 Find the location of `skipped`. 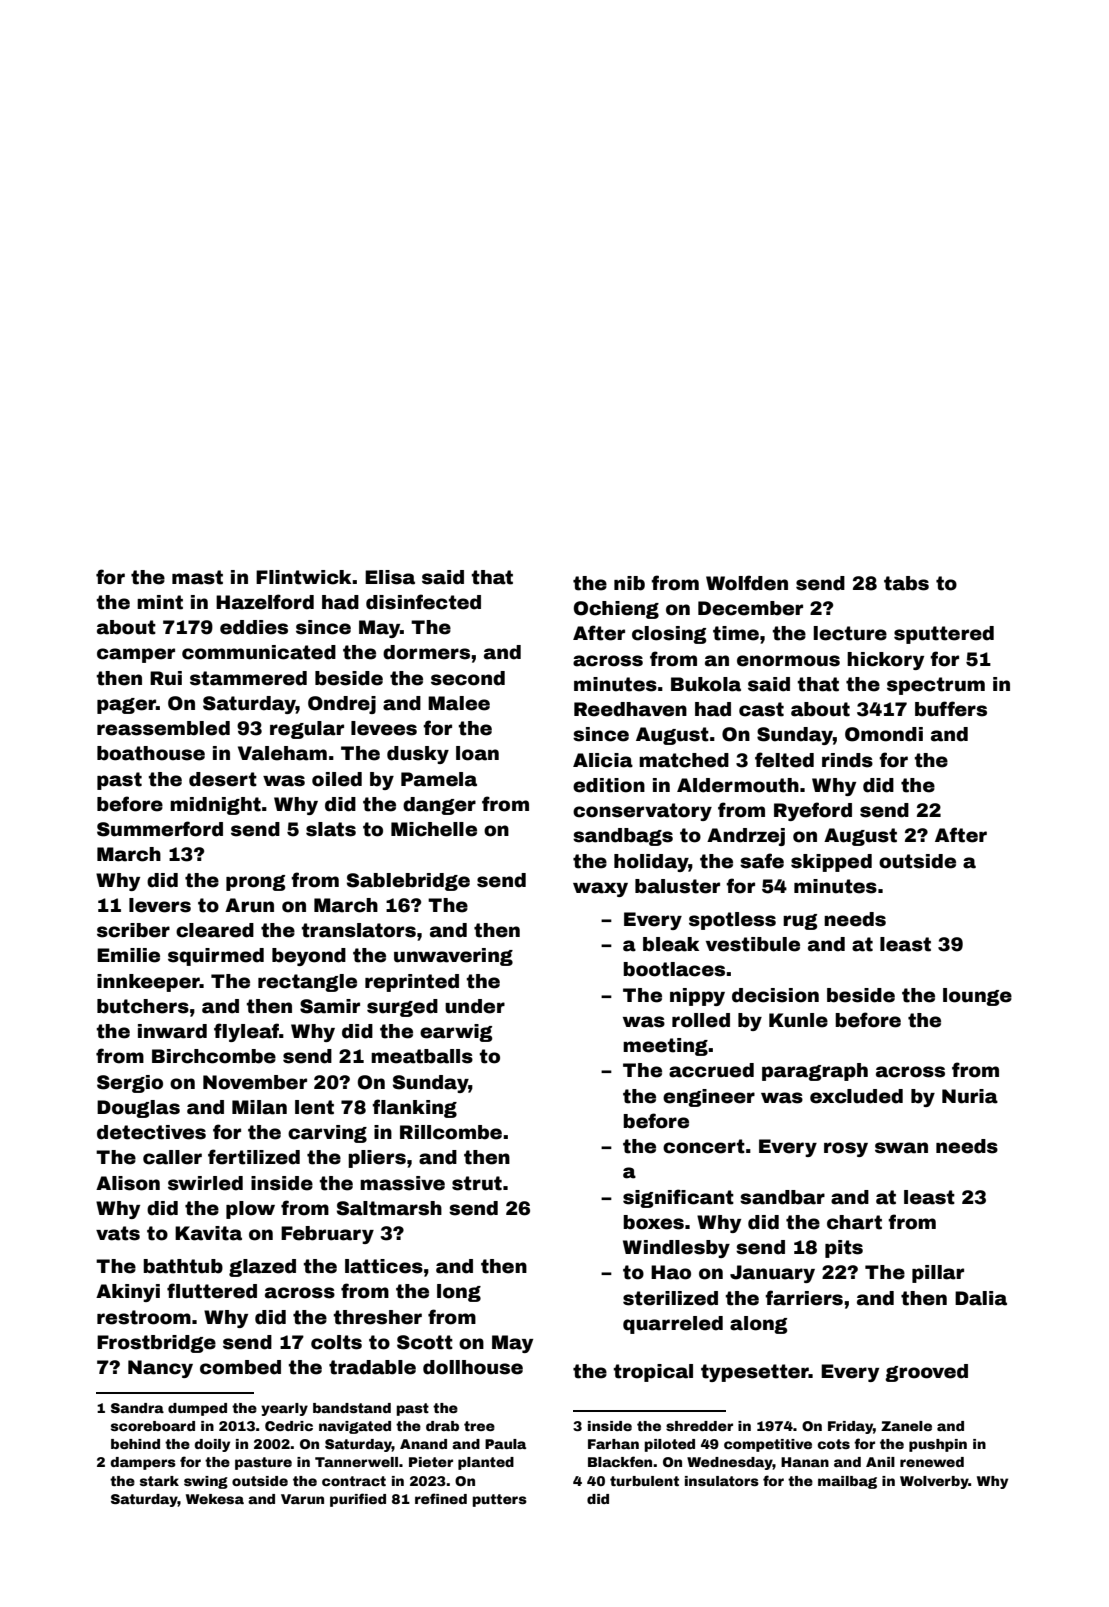

skipped is located at coordinates (831, 863).
